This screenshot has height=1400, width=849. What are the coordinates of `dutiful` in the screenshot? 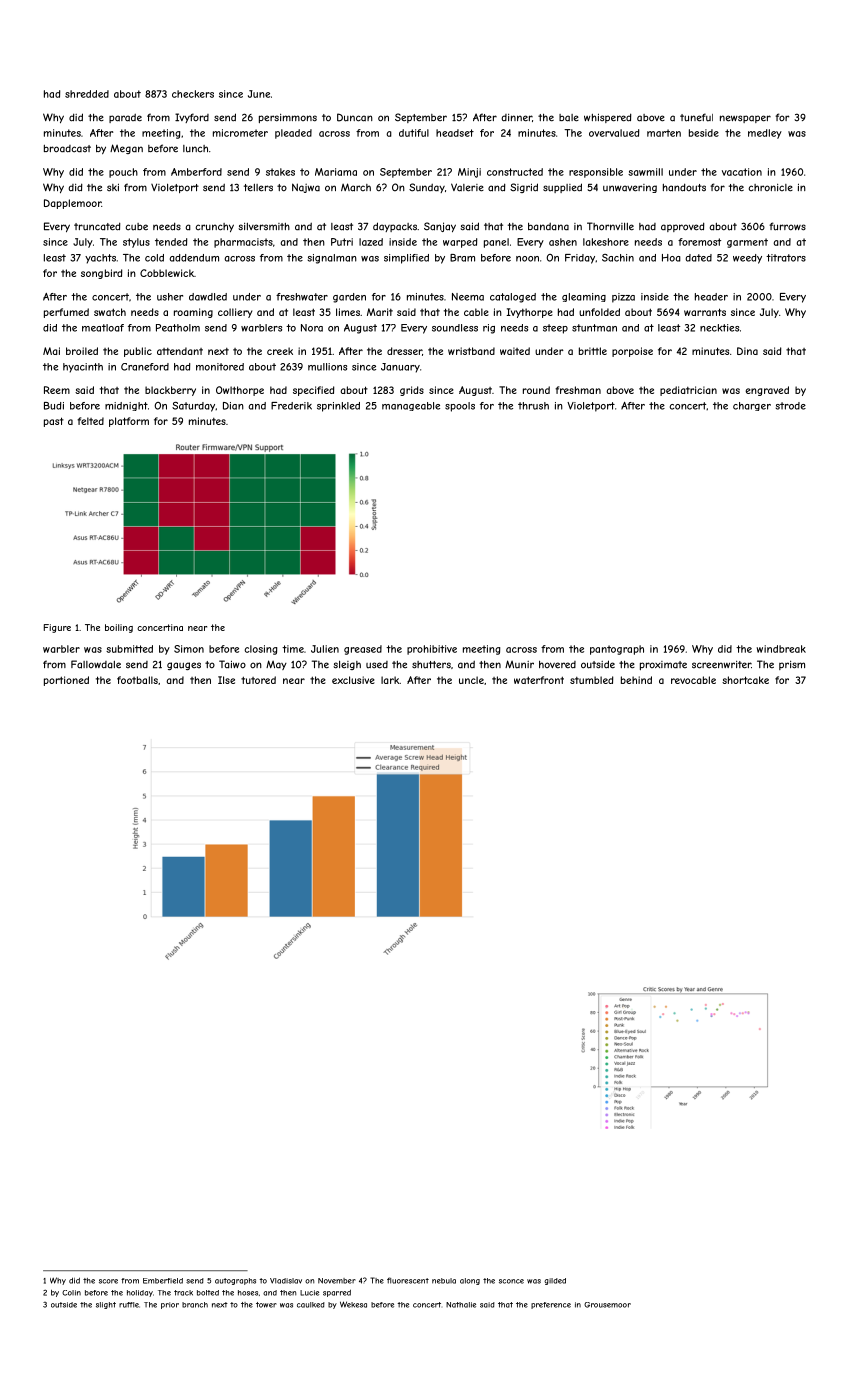 It's located at (414, 133).
